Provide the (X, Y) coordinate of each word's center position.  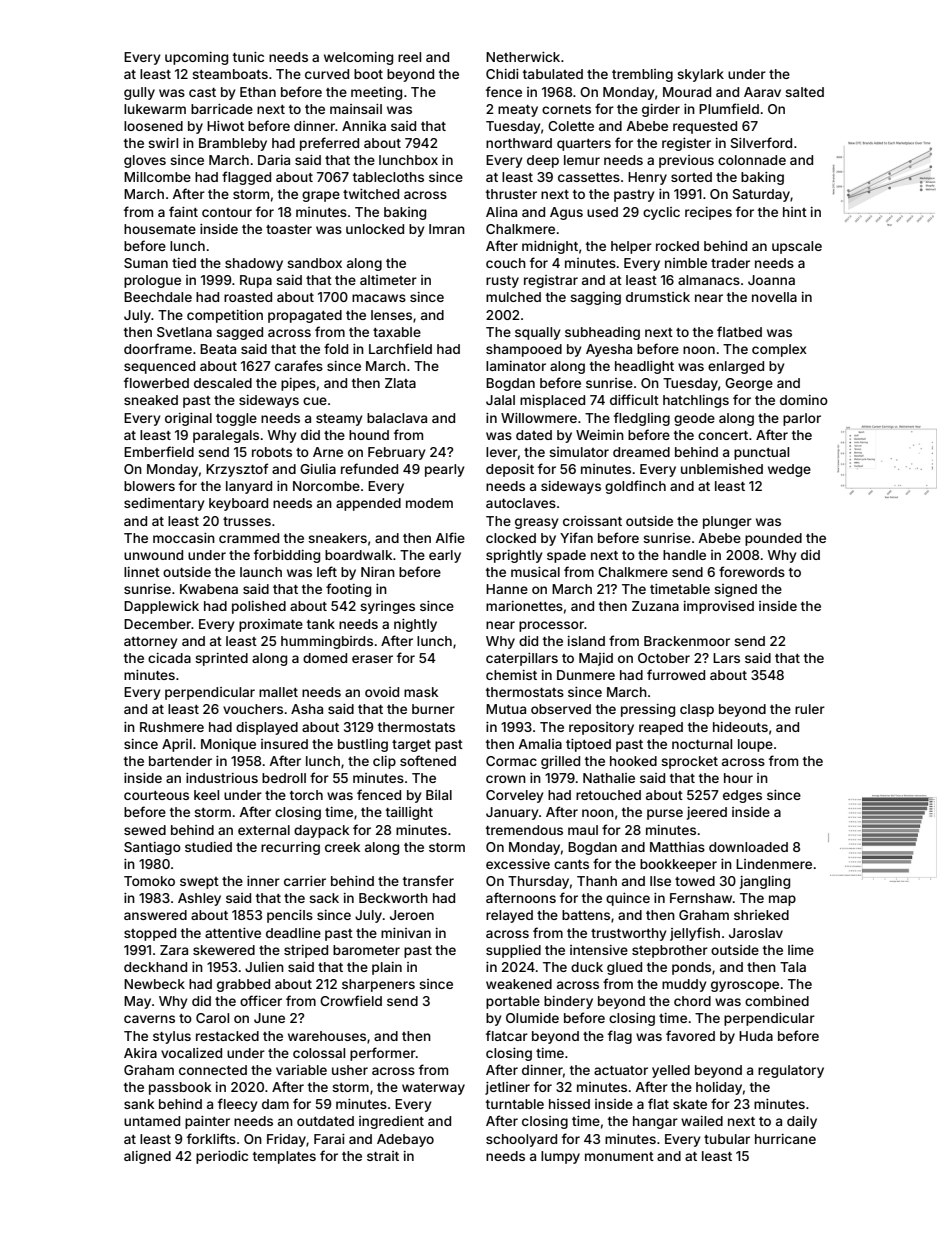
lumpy (560, 1157)
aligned (147, 1157)
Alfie (450, 537)
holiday (719, 1088)
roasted (248, 297)
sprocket (689, 762)
